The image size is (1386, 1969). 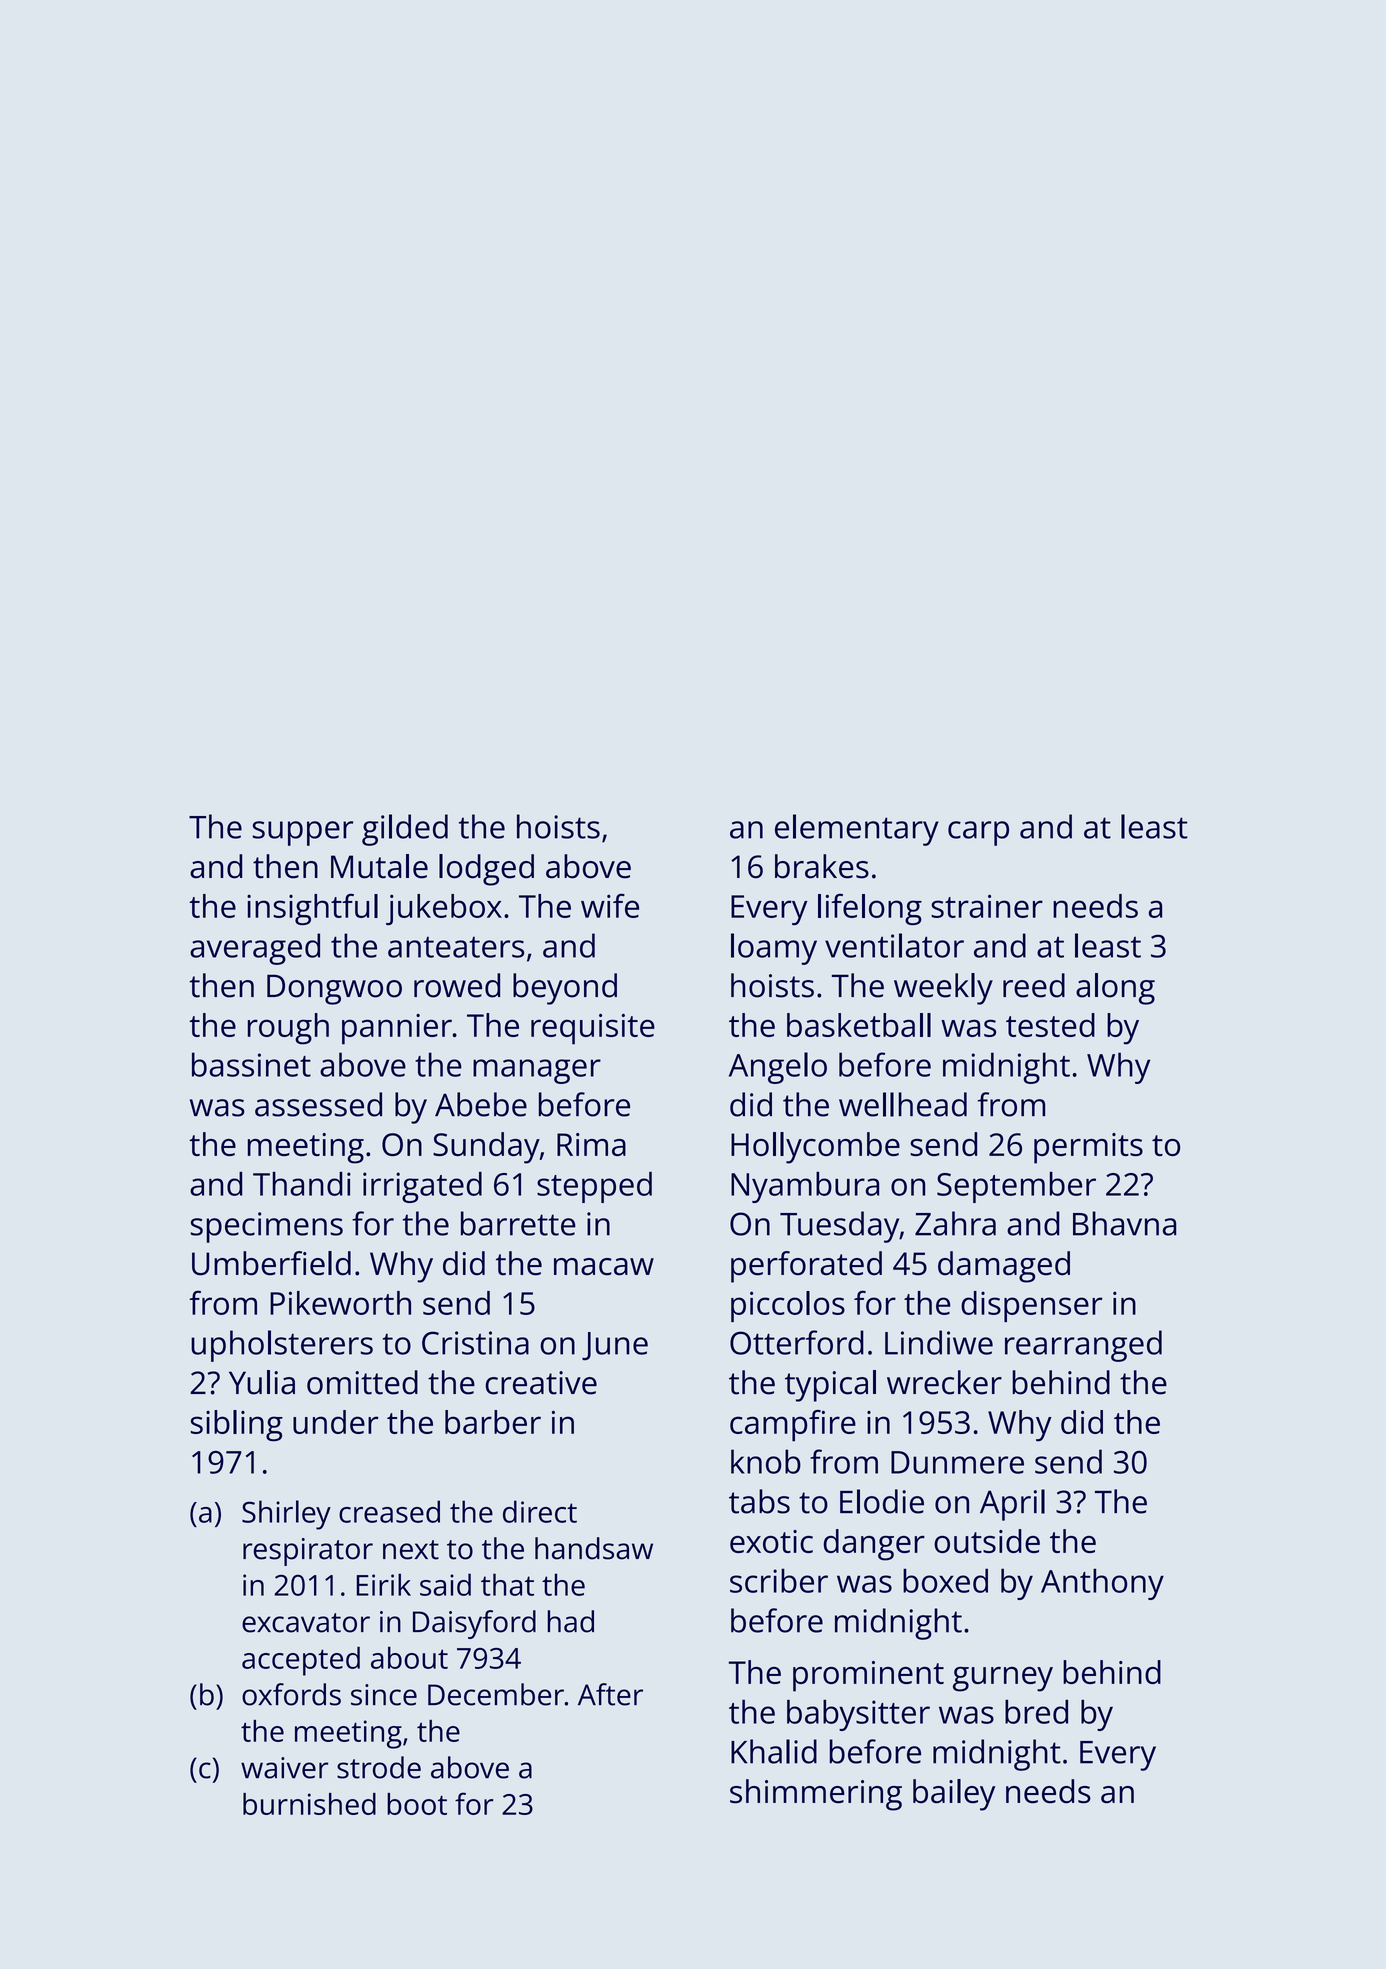 I want to click on Thandi, so click(x=302, y=1184).
